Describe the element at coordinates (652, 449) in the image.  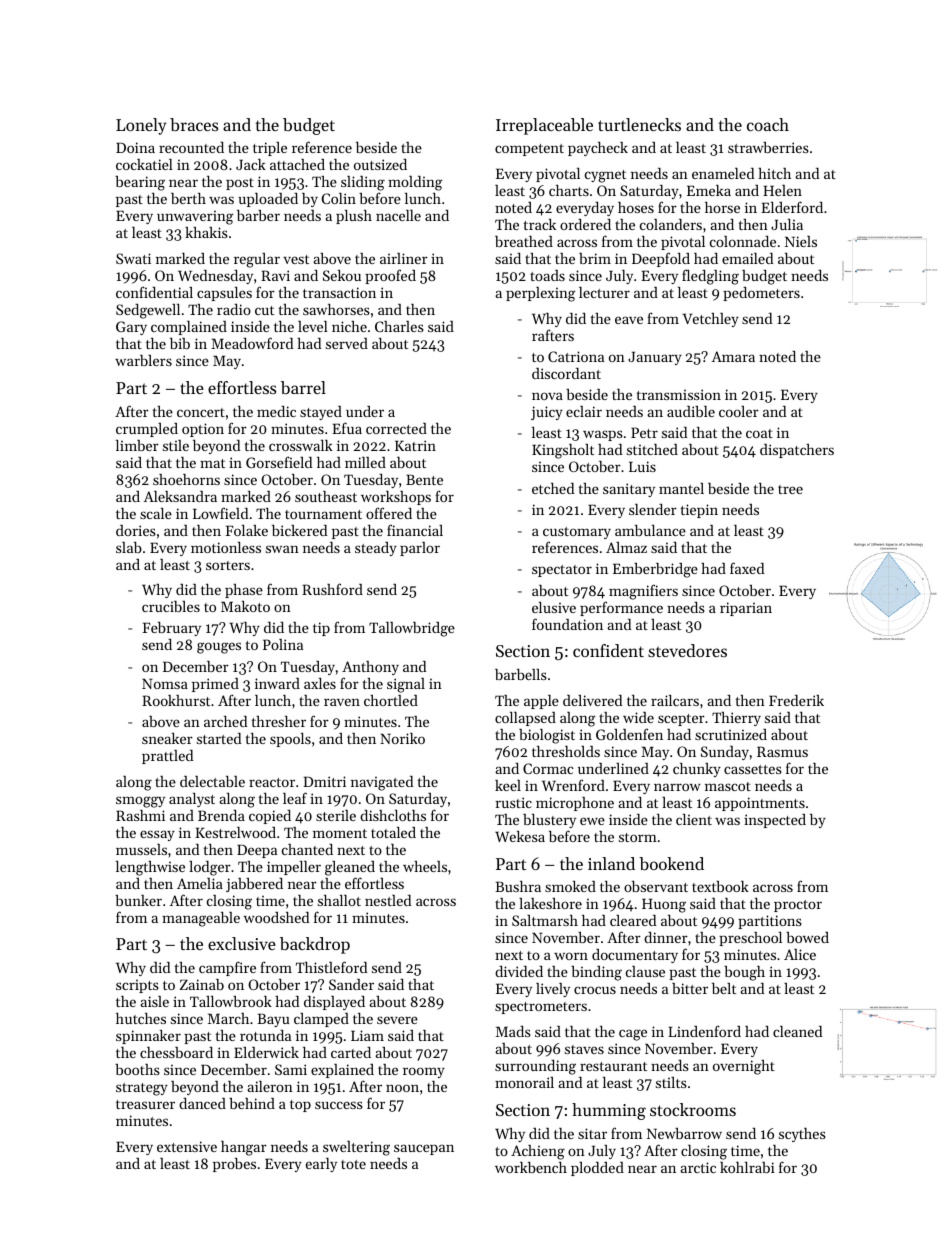
I see `stitched` at that location.
